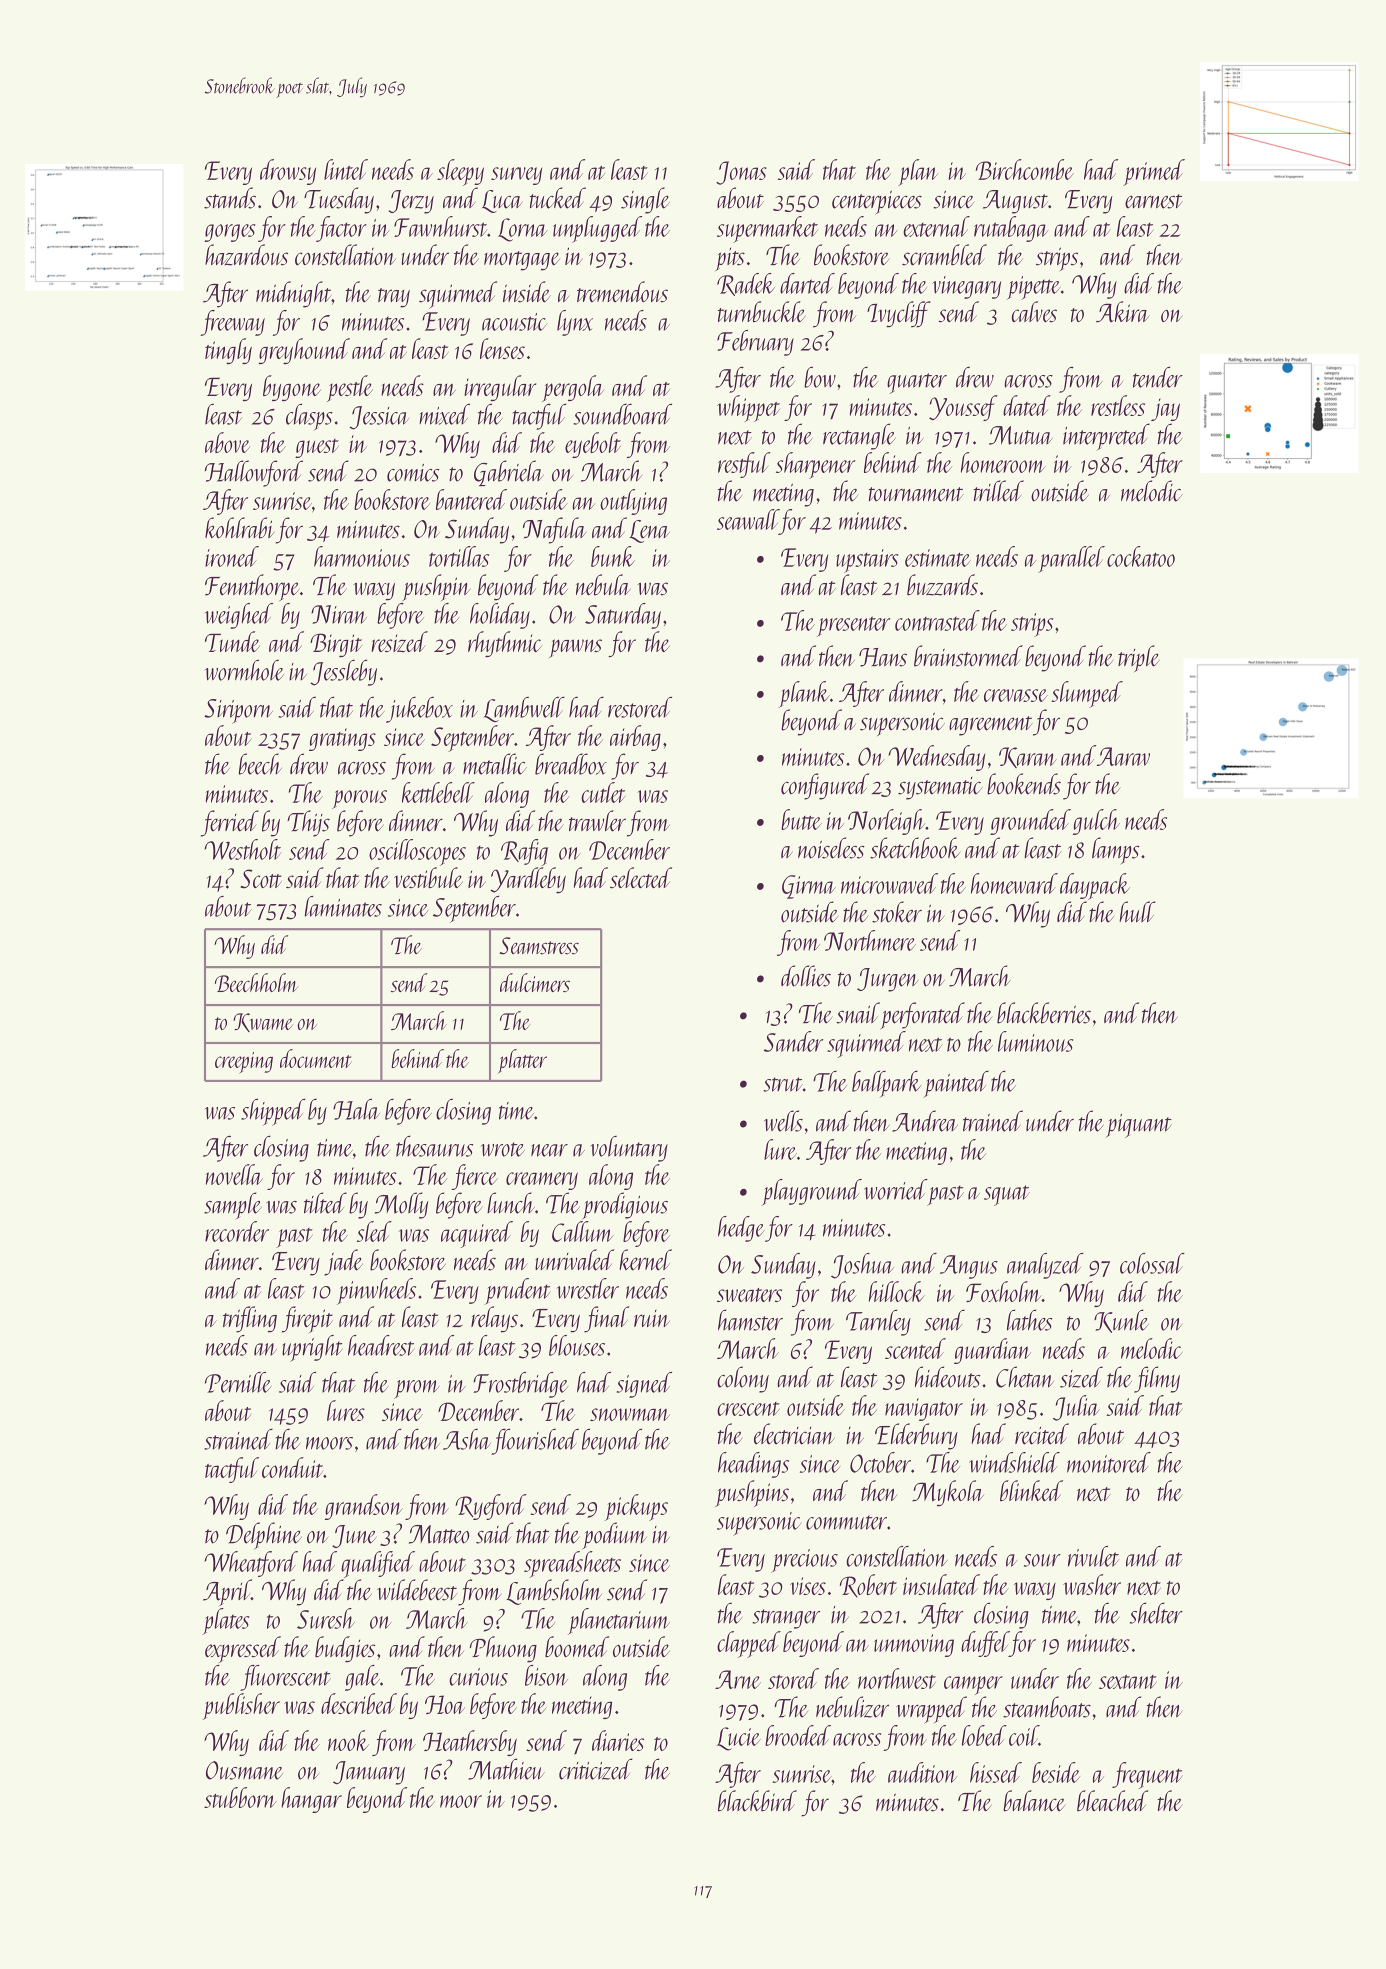  What do you see at coordinates (345, 1649) in the page?
I see `budgies` at bounding box center [345, 1649].
